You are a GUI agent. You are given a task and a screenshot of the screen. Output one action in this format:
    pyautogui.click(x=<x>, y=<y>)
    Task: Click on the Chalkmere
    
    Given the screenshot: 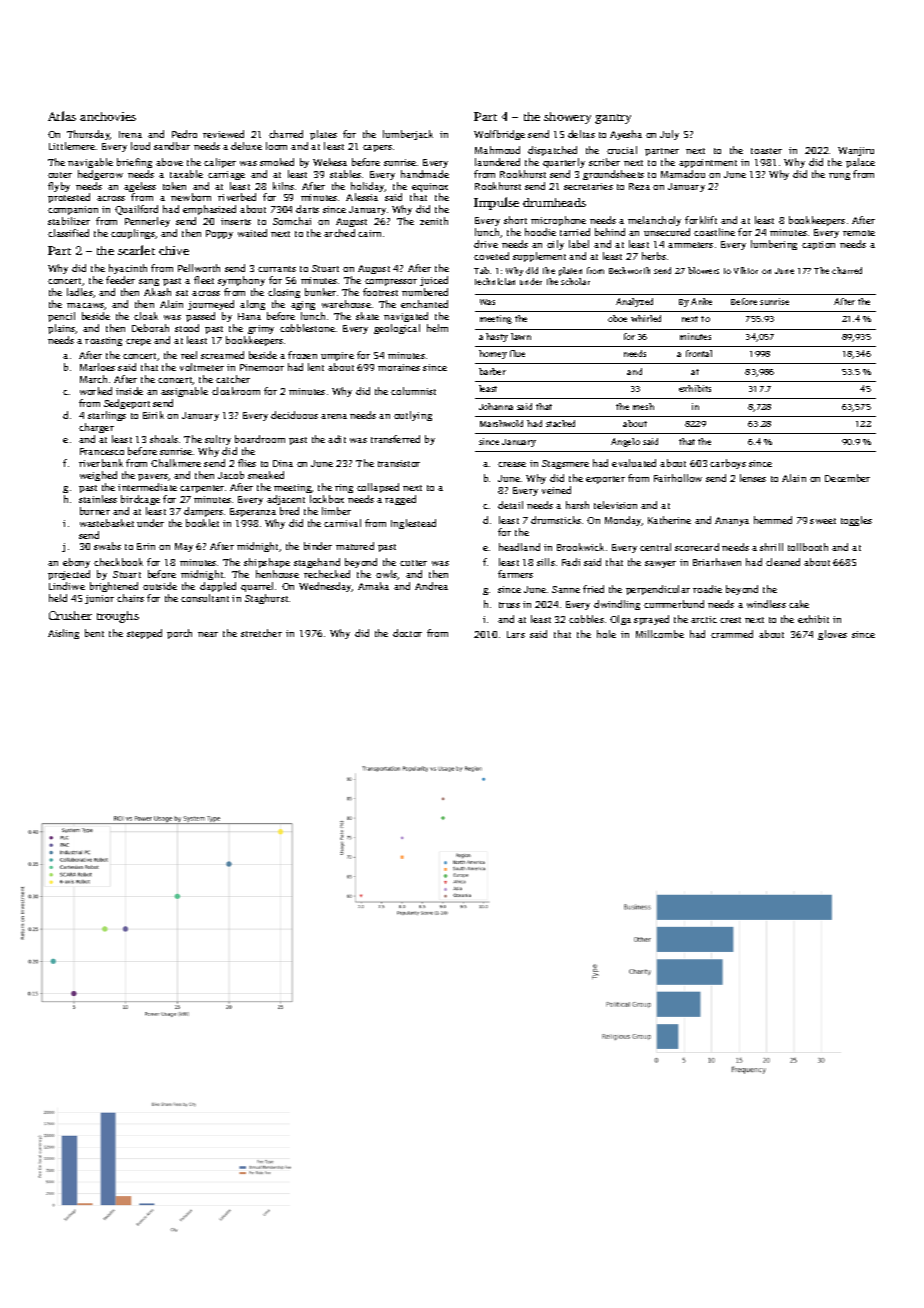 What is the action you would take?
    pyautogui.click(x=176, y=463)
